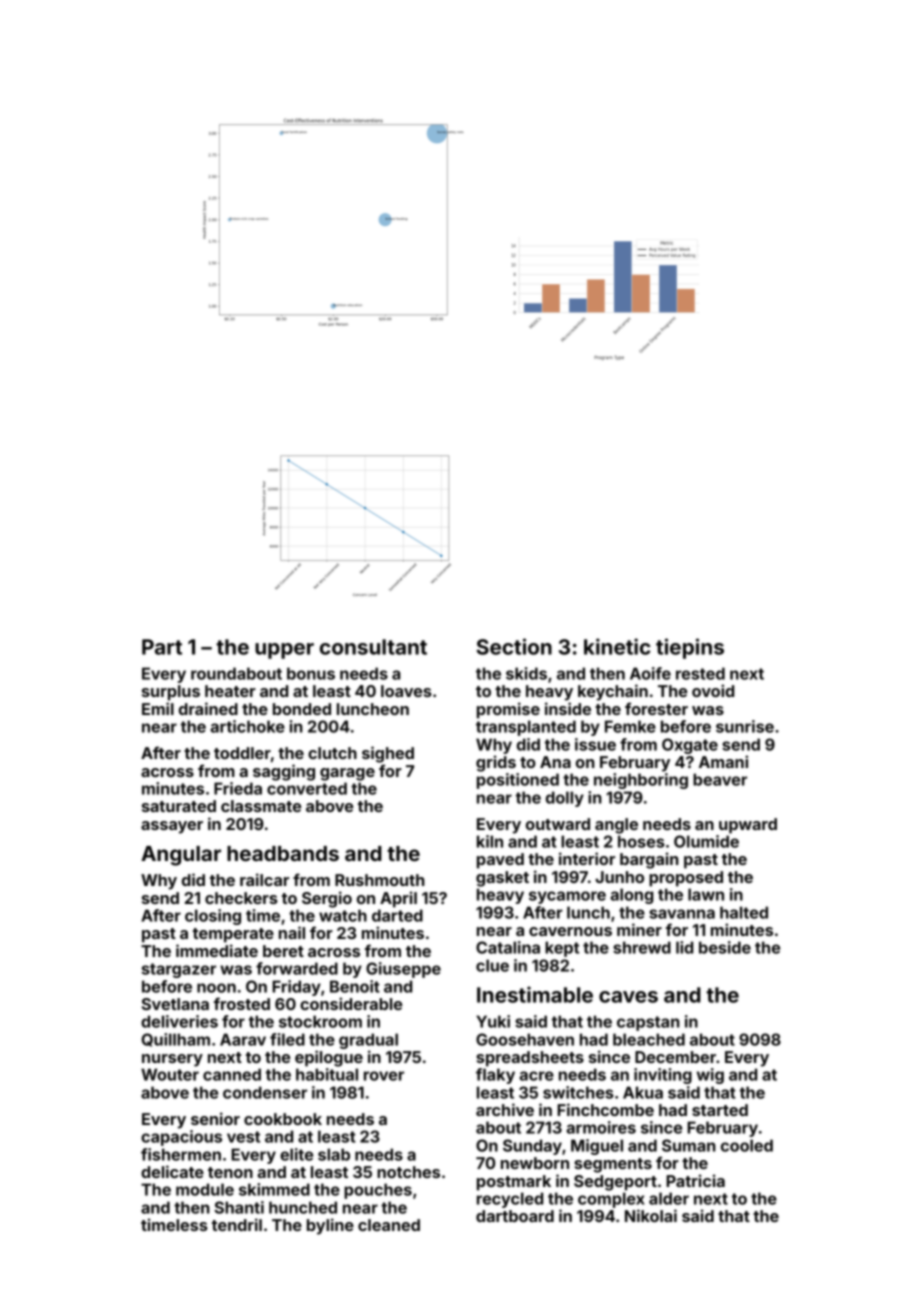 The width and height of the image is (924, 1314). Describe the element at coordinates (171, 693) in the image. I see `surplus` at that location.
